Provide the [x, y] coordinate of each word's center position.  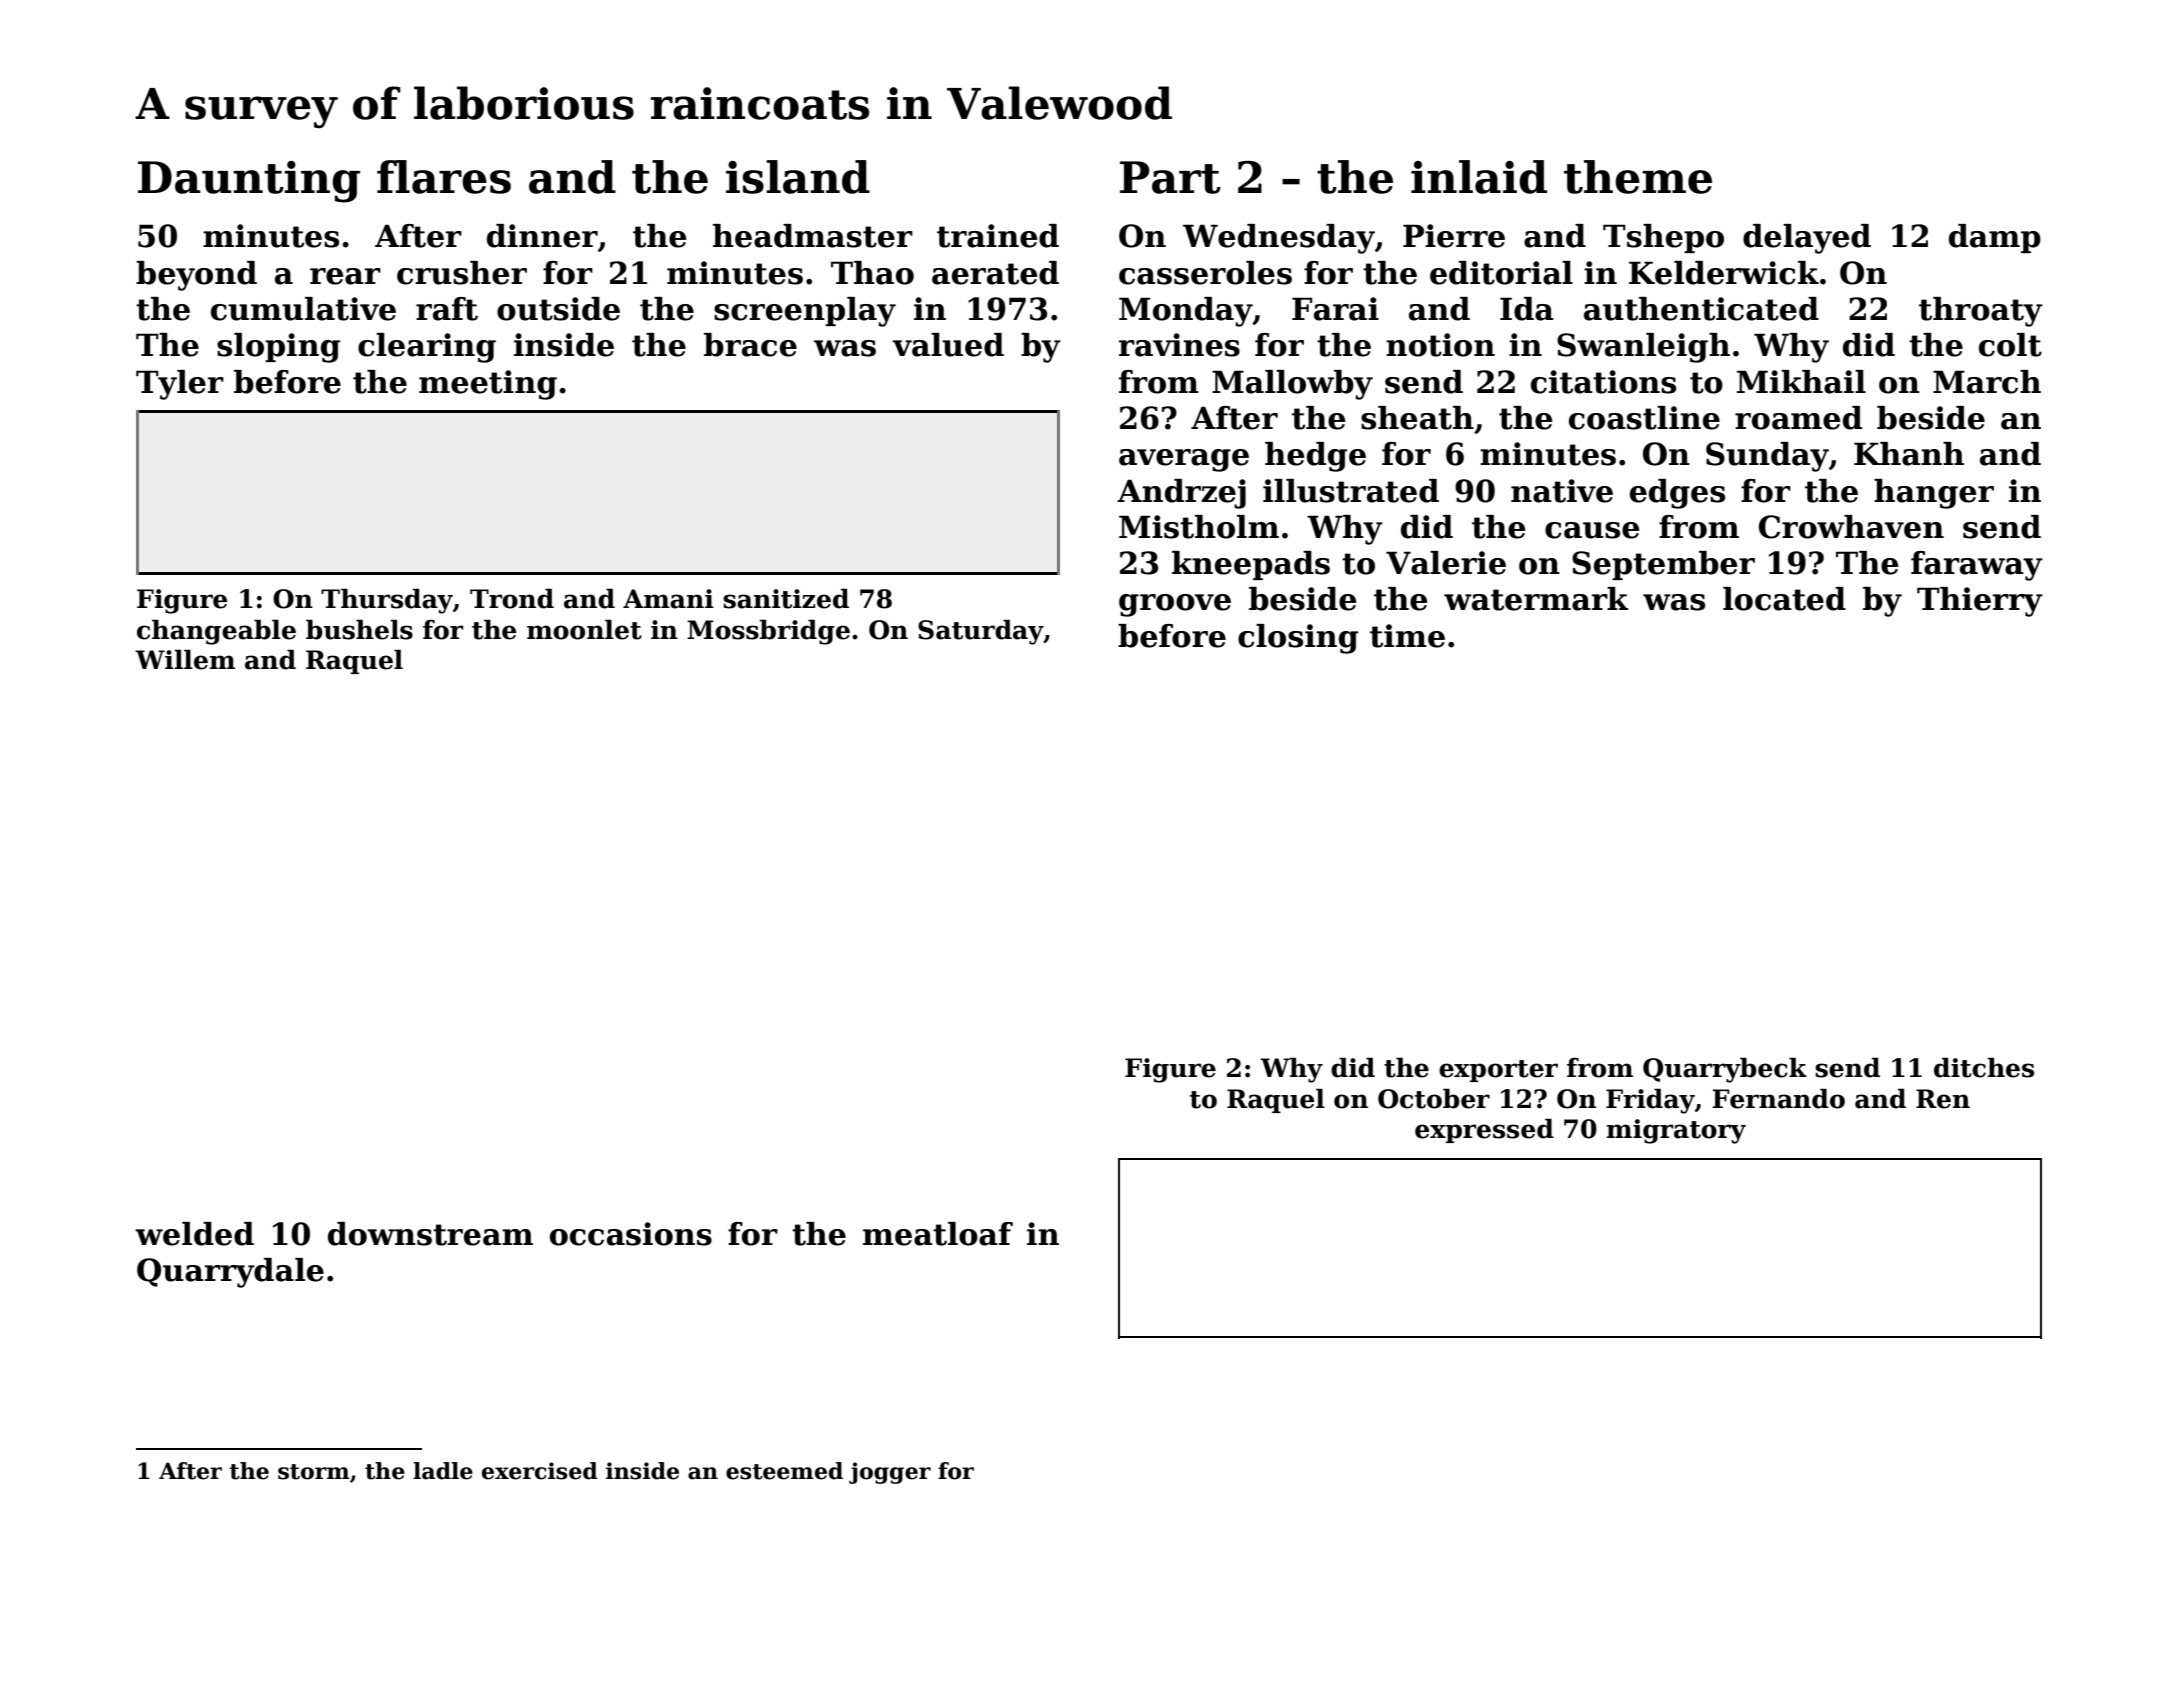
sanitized [786, 598]
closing [1298, 639]
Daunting [249, 182]
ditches [1984, 1067]
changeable [216, 632]
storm [314, 1472]
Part [1170, 177]
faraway [1977, 566]
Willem [185, 659]
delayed [1807, 239]
